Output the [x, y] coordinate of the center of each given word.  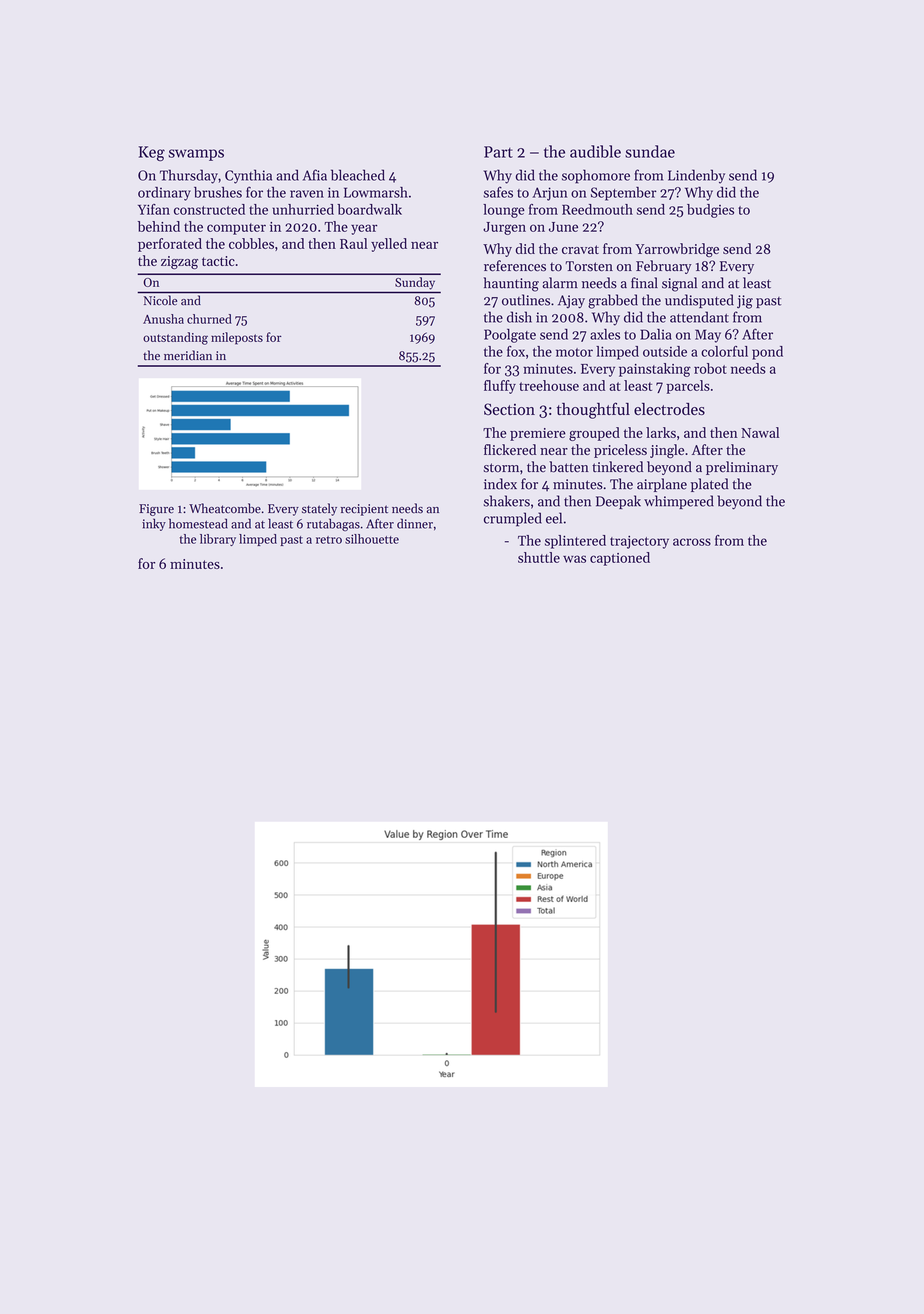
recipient [364, 510]
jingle [667, 451]
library [218, 540]
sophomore [596, 176]
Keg [151, 154]
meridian [188, 355]
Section [509, 409]
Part [498, 152]
